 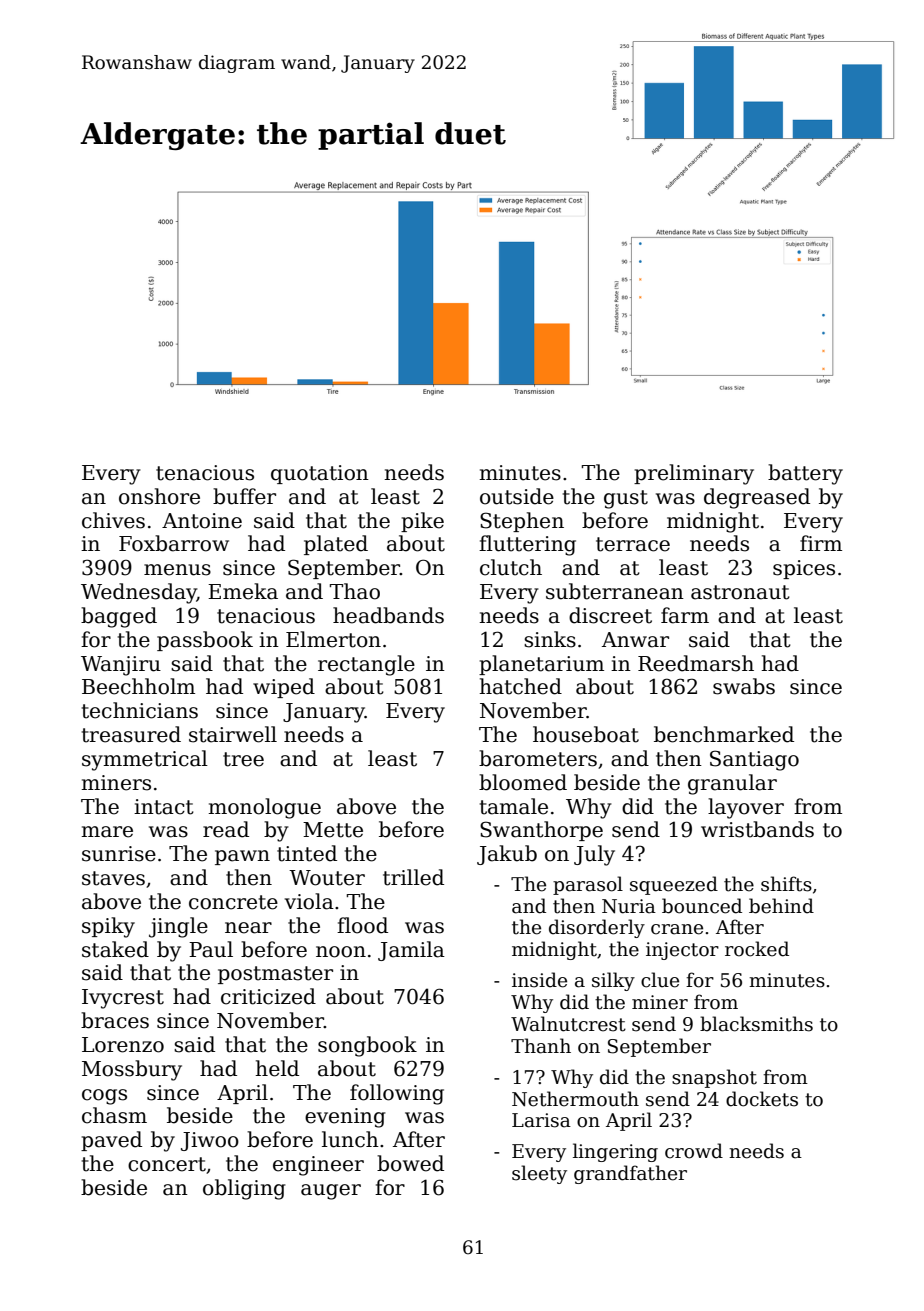 What do you see at coordinates (724, 734) in the screenshot?
I see `benchmarked` at bounding box center [724, 734].
